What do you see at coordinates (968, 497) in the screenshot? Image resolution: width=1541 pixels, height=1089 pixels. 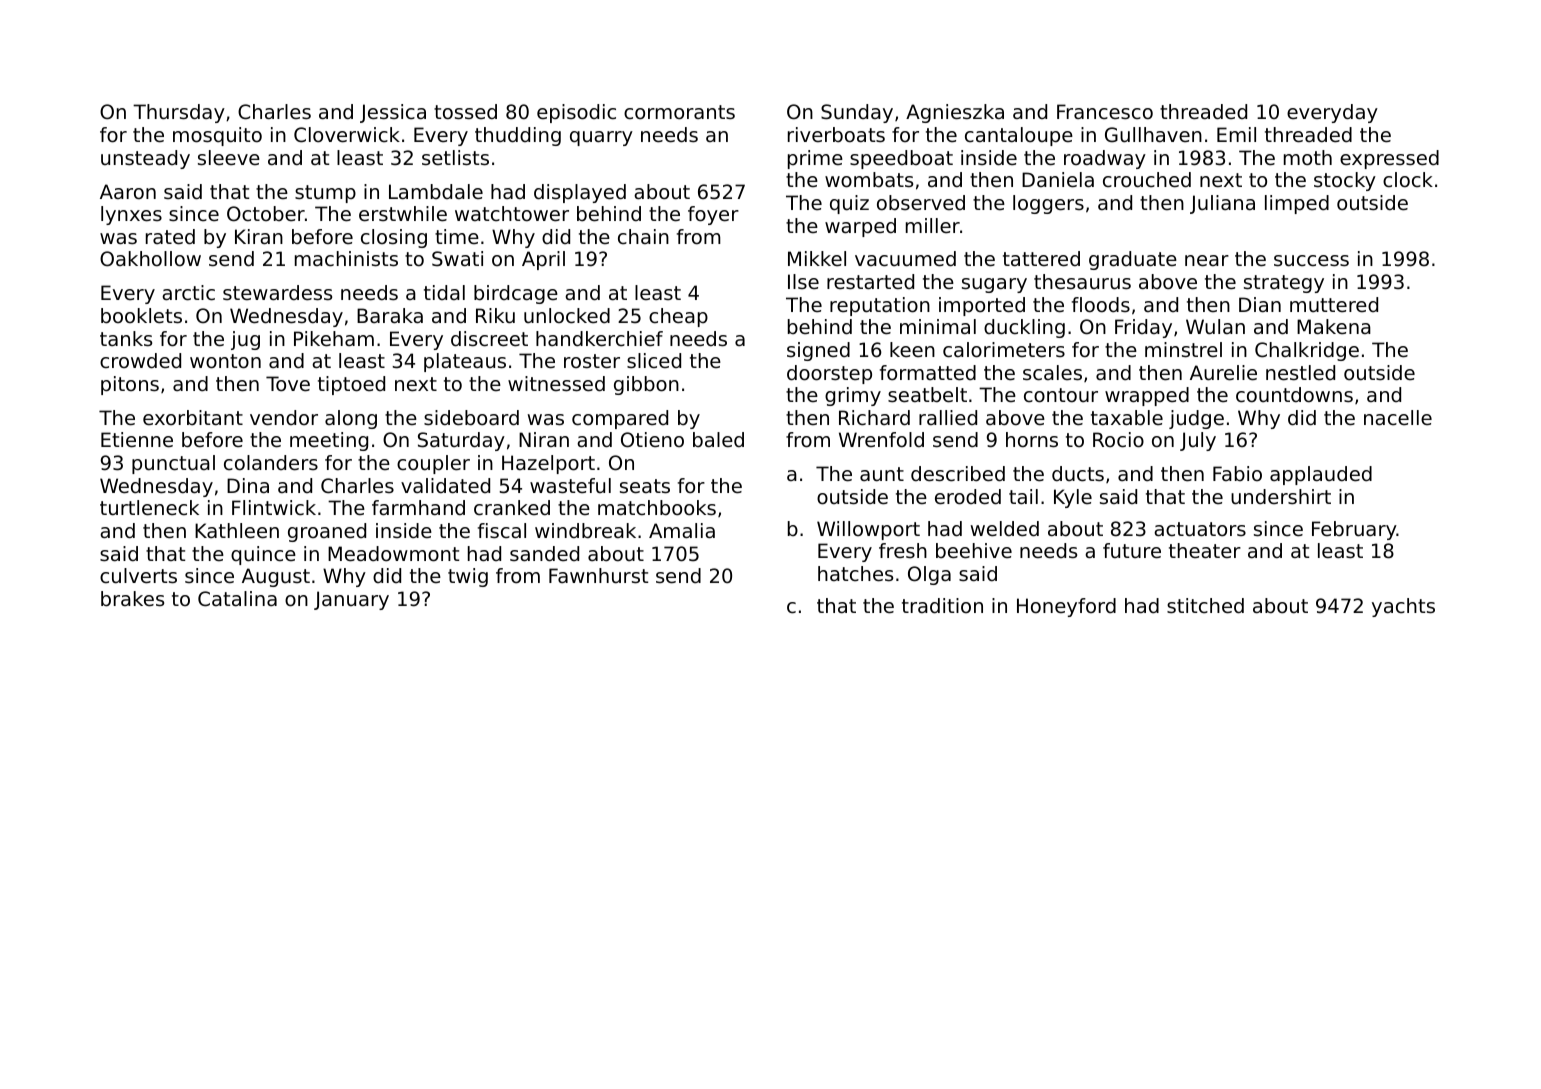 I see `eroded` at bounding box center [968, 497].
